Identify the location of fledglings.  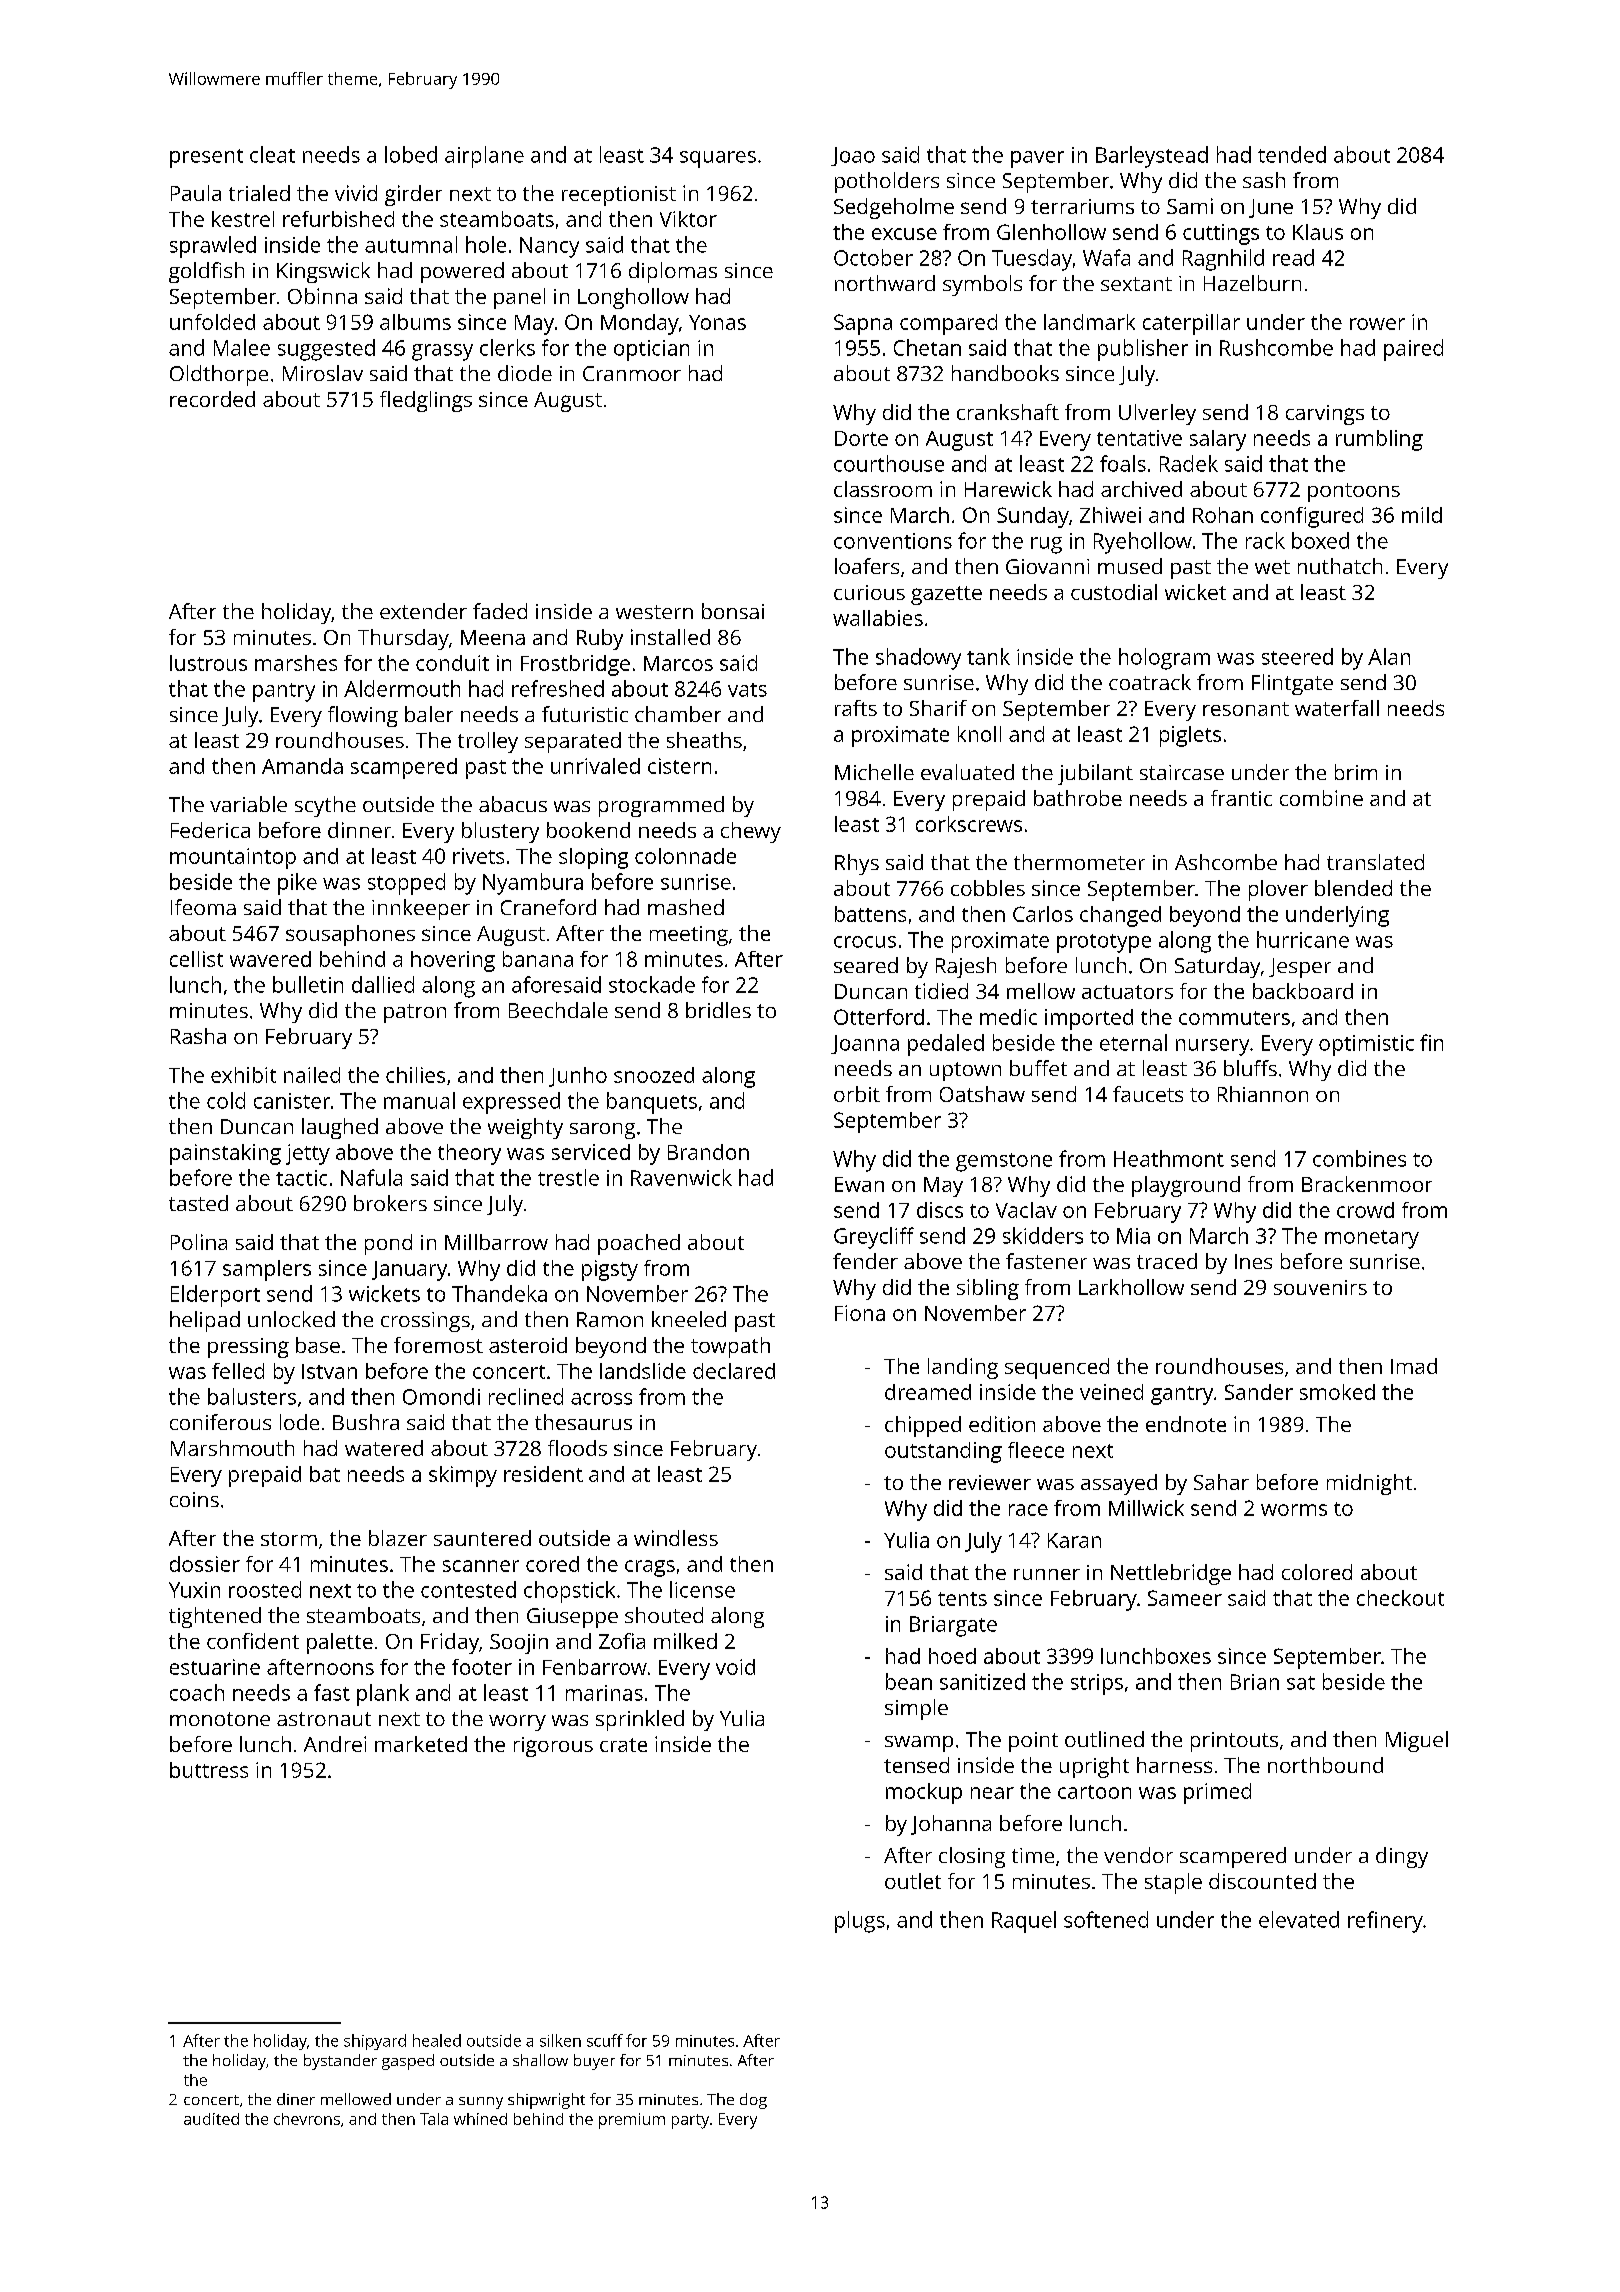
(426, 401).
